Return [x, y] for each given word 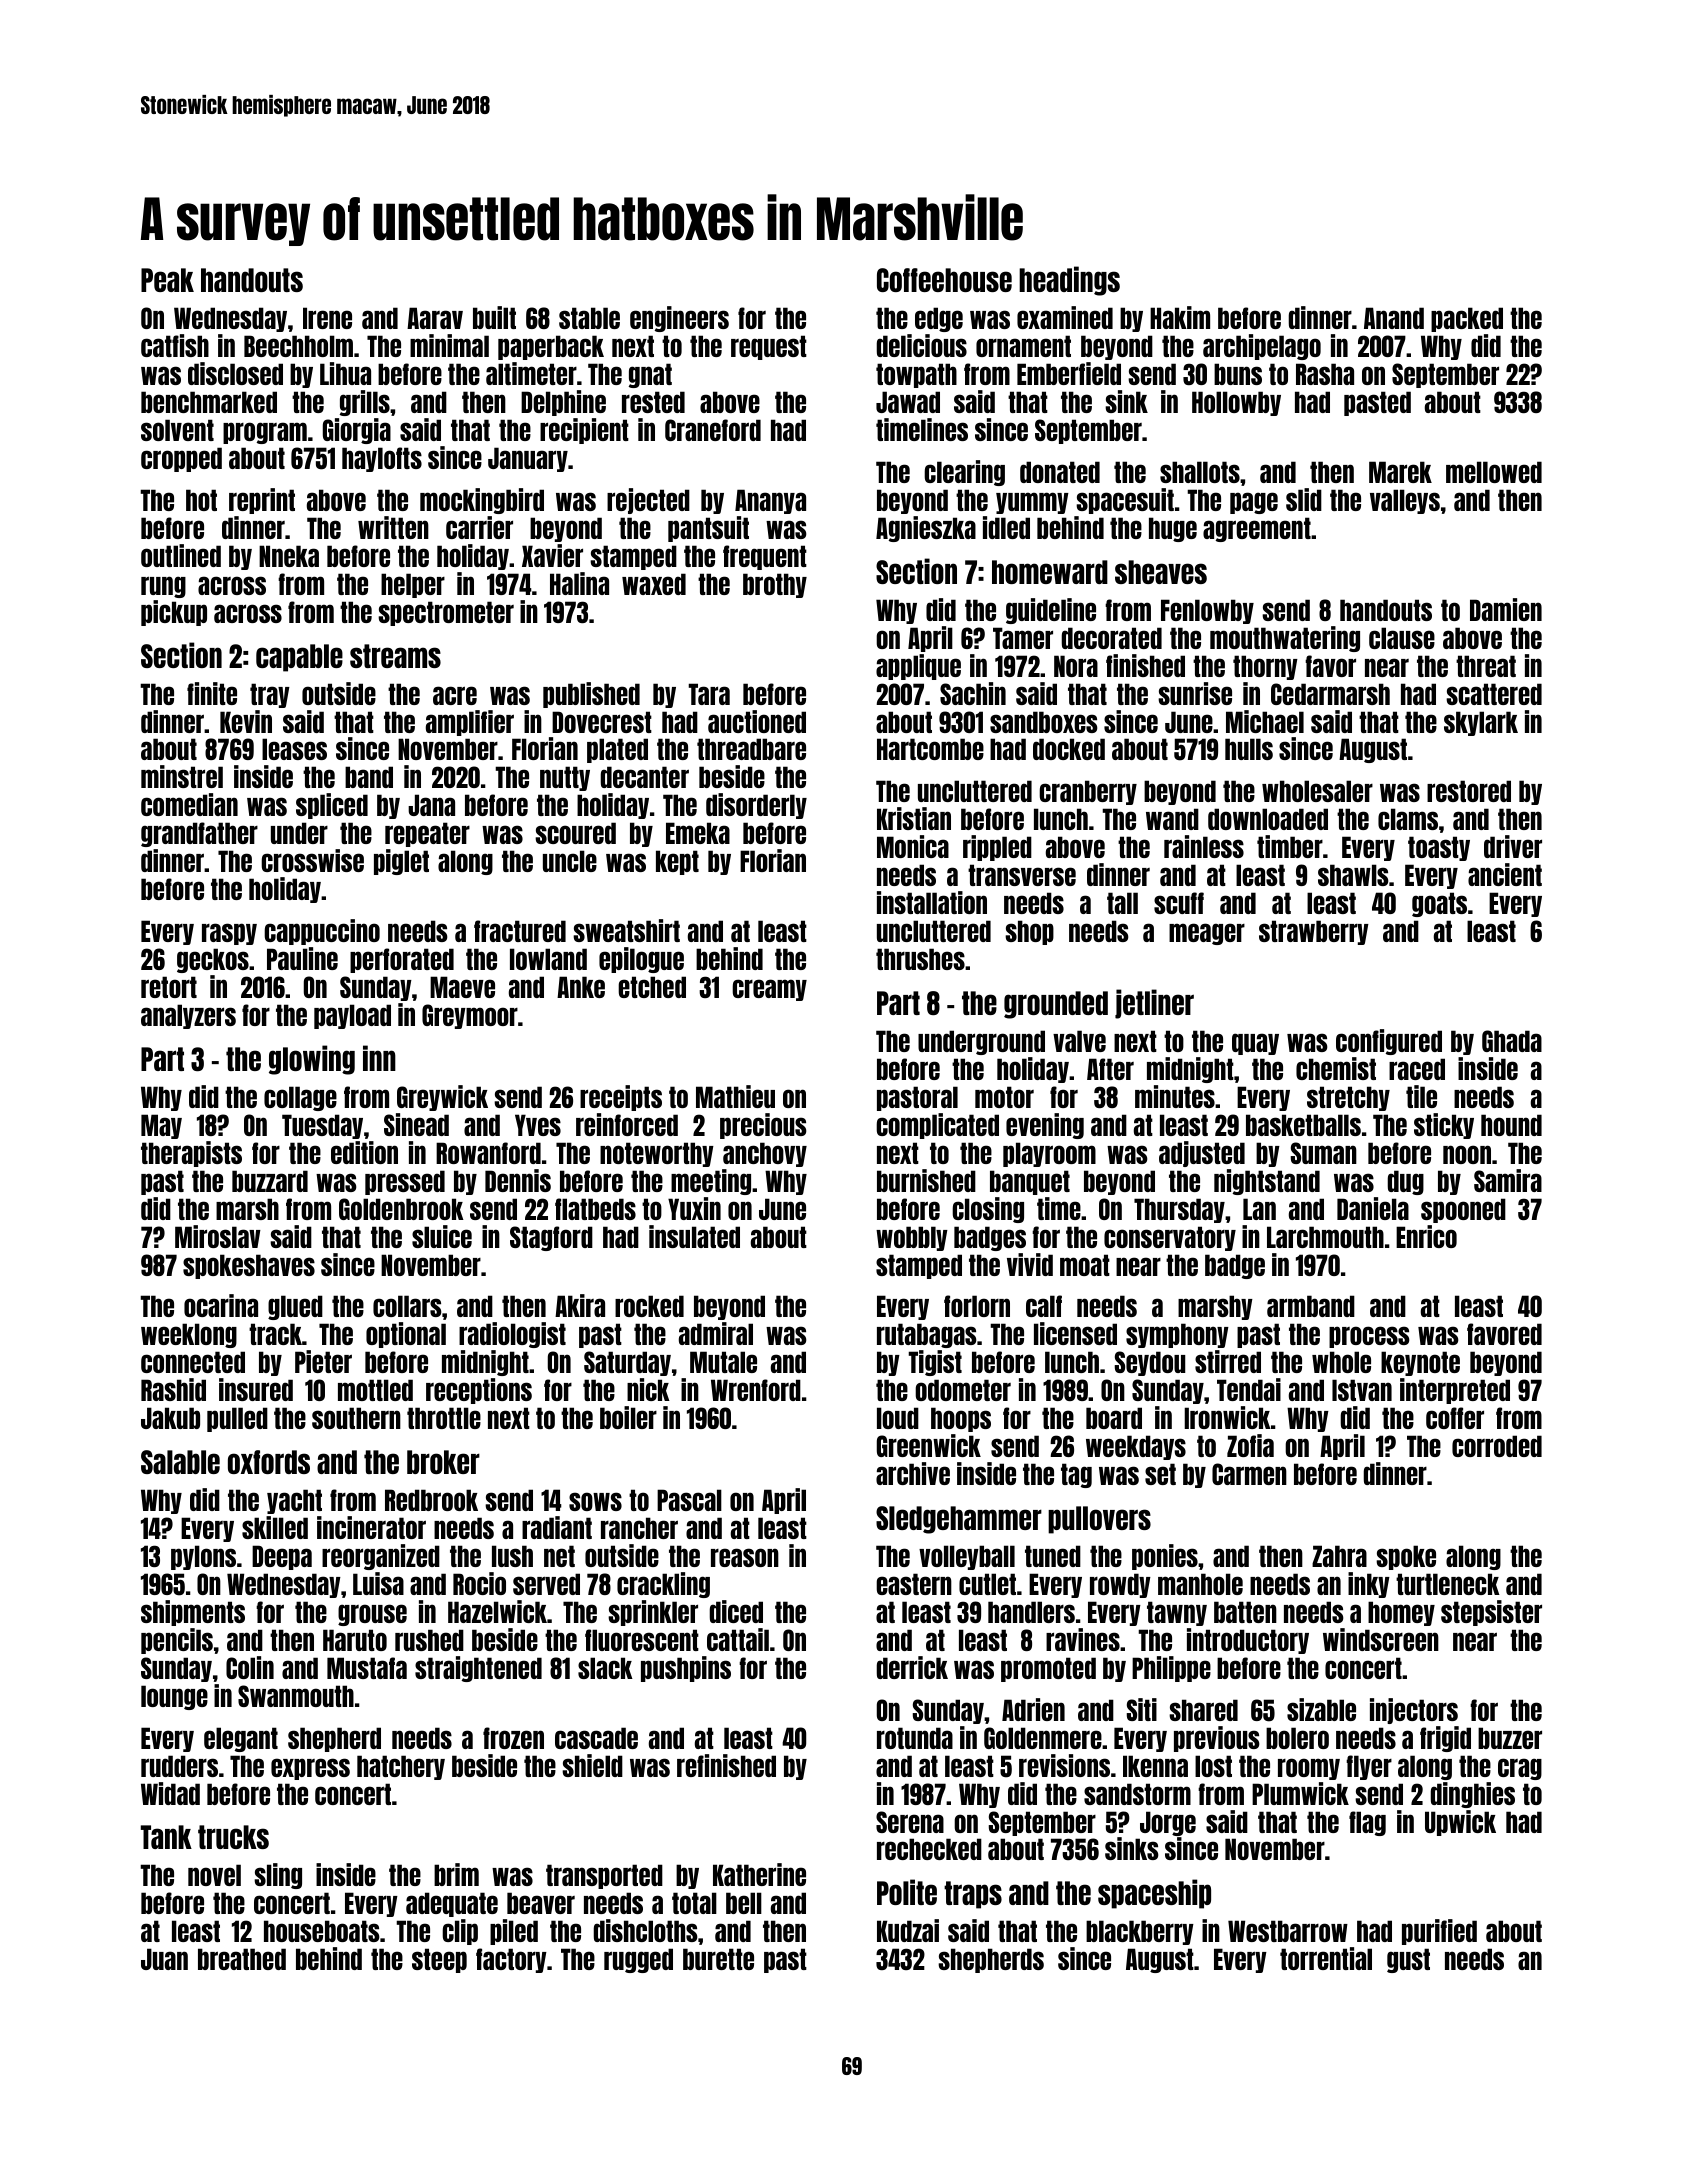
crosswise [312, 860]
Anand [1394, 318]
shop [1029, 932]
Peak [167, 280]
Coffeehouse [944, 280]
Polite [907, 1892]
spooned [1463, 1210]
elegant [241, 1739]
